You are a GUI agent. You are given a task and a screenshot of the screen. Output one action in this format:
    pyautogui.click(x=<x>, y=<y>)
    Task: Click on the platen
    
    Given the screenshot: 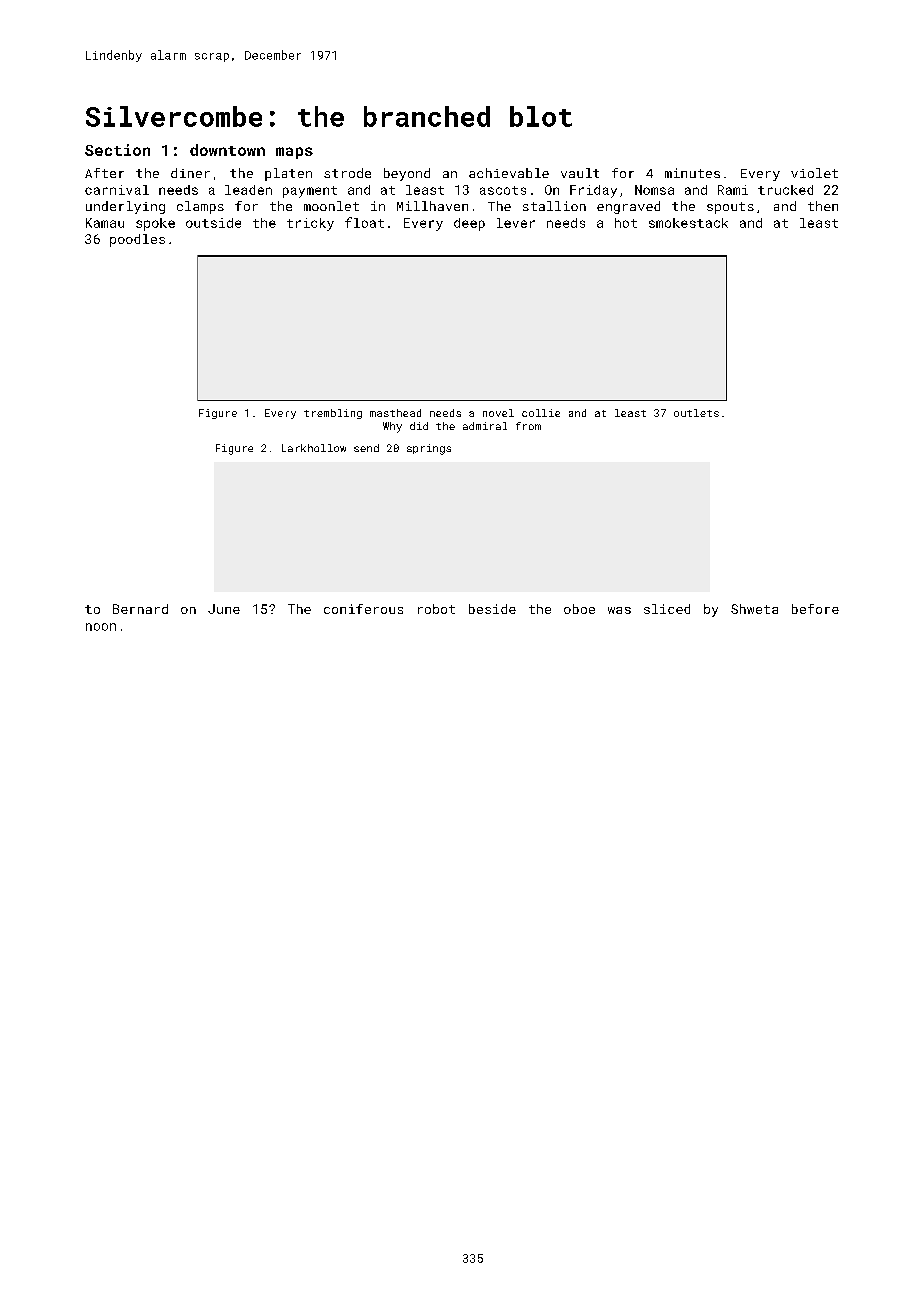 What is the action you would take?
    pyautogui.click(x=288, y=174)
